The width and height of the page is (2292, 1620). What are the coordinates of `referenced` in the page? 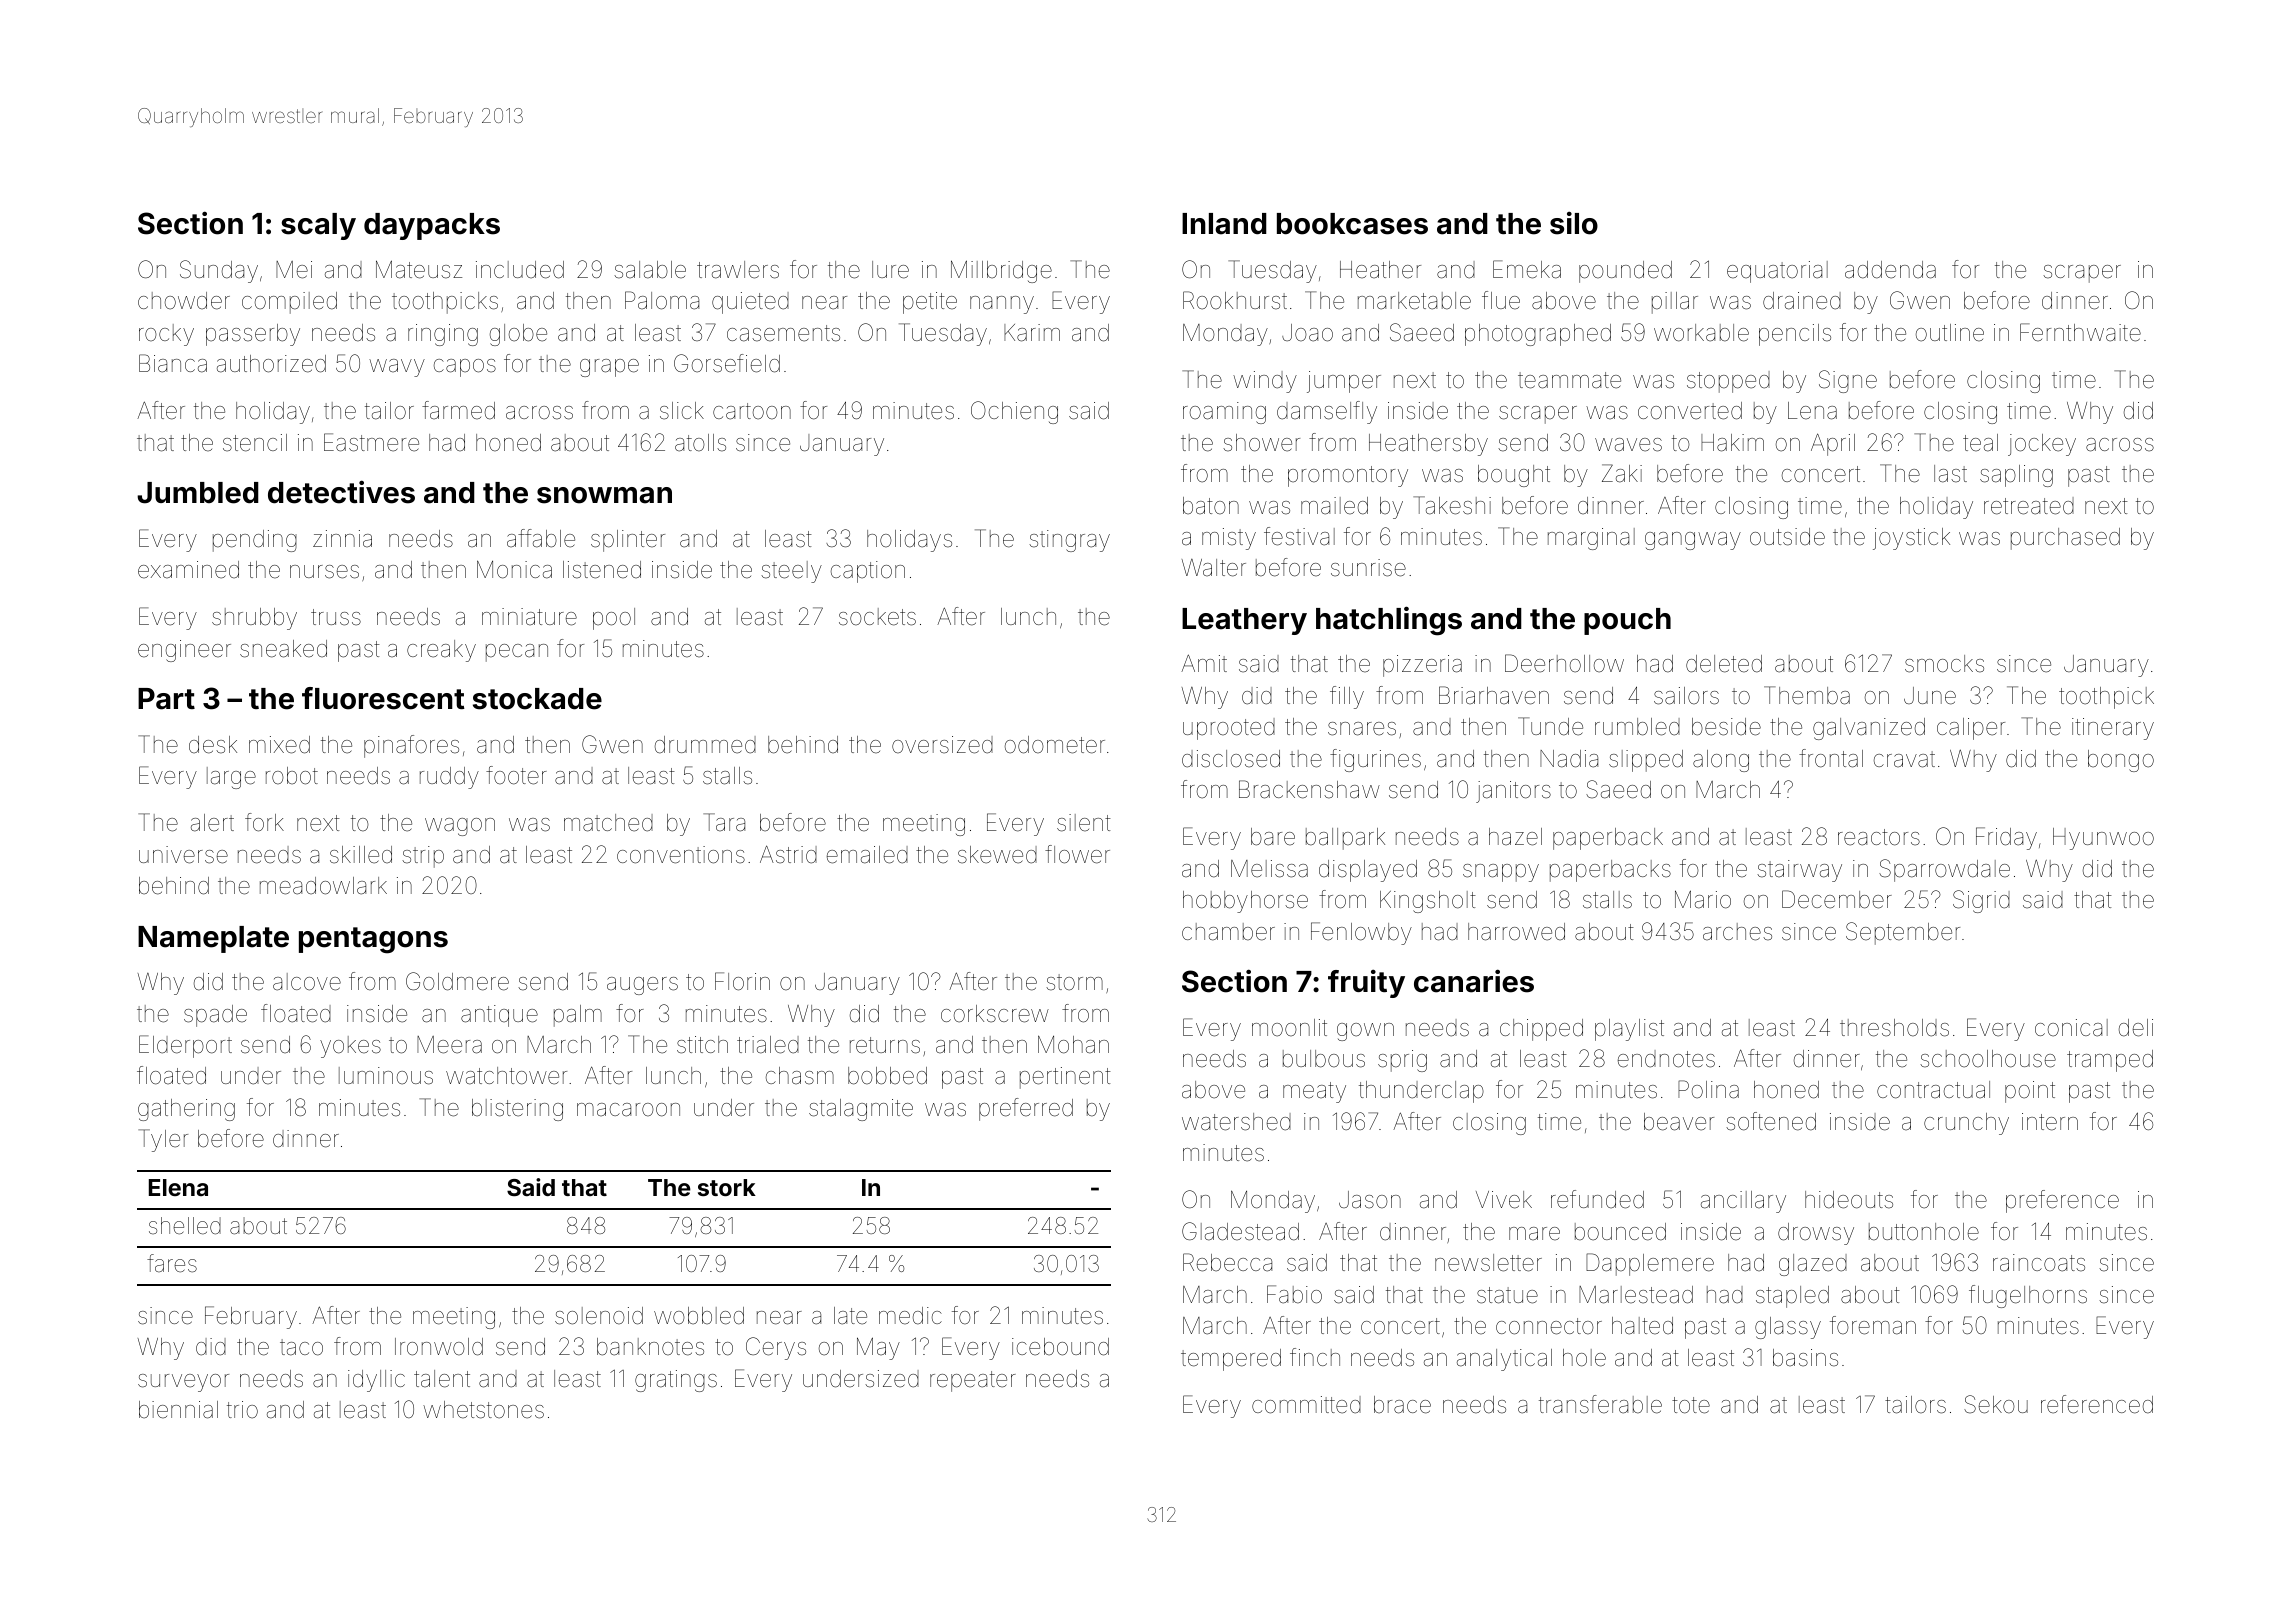 It's located at (2097, 1404).
